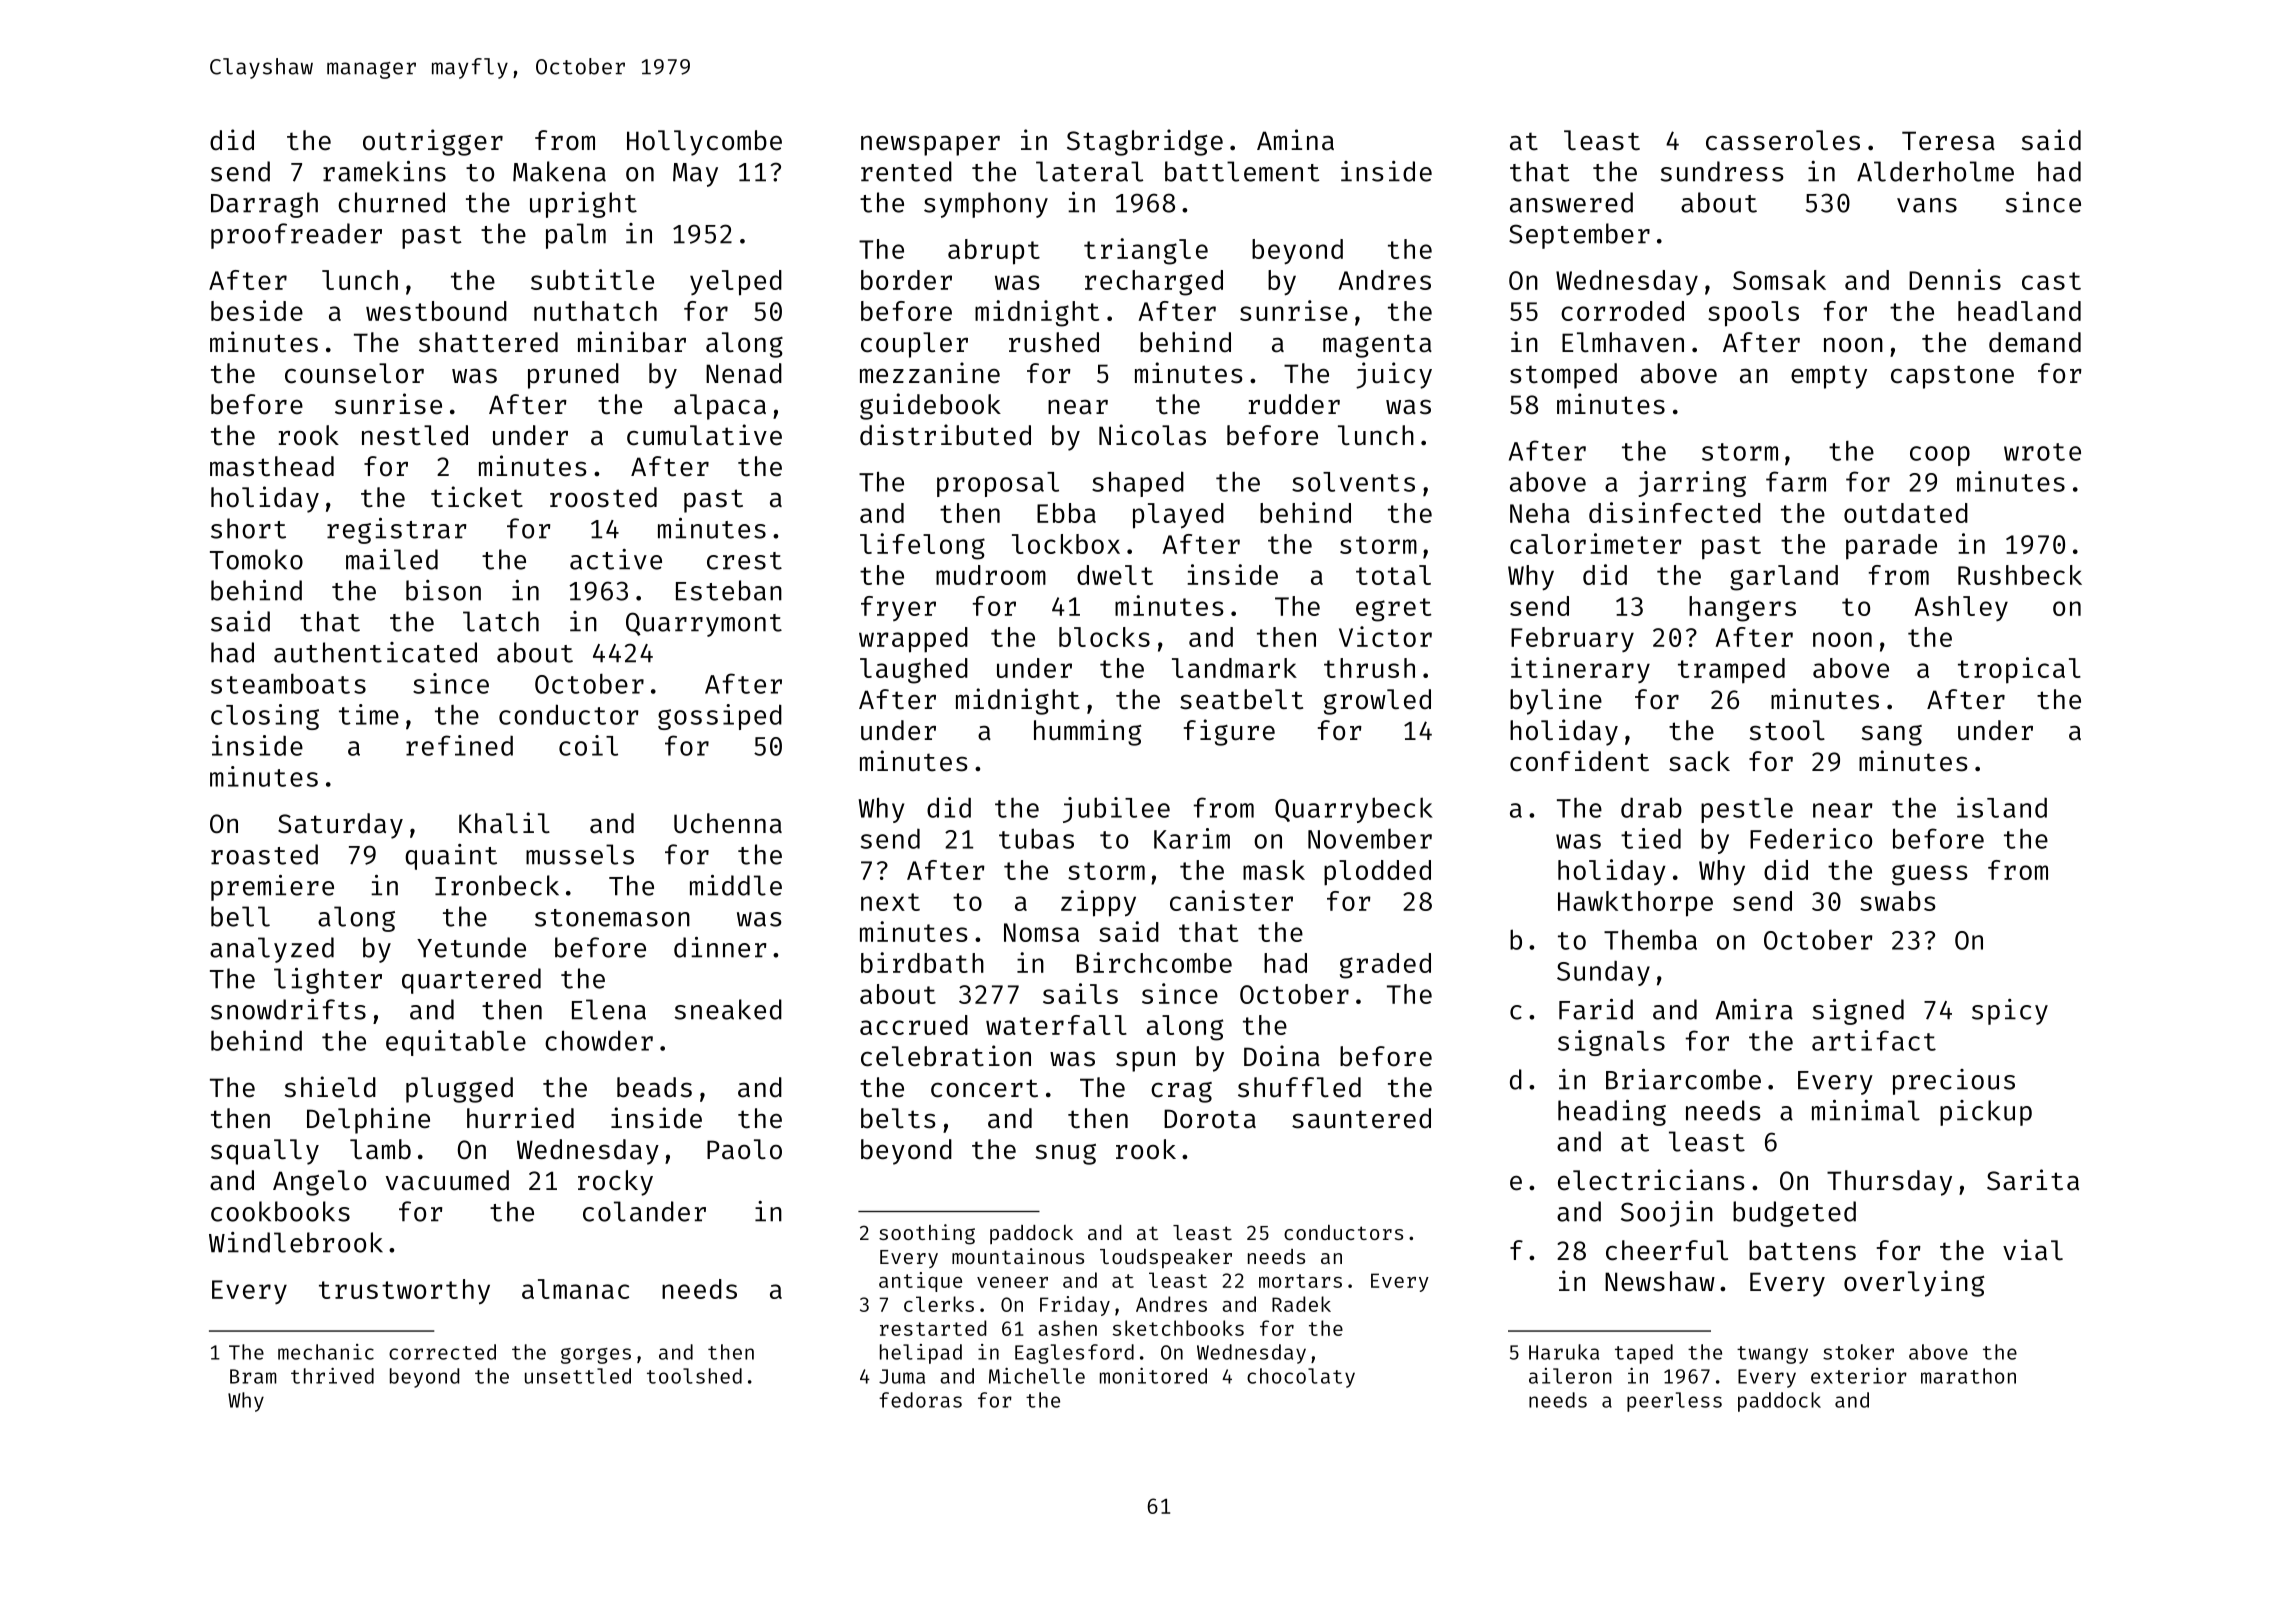 The image size is (2292, 1620). I want to click on casseroles, so click(1783, 140).
